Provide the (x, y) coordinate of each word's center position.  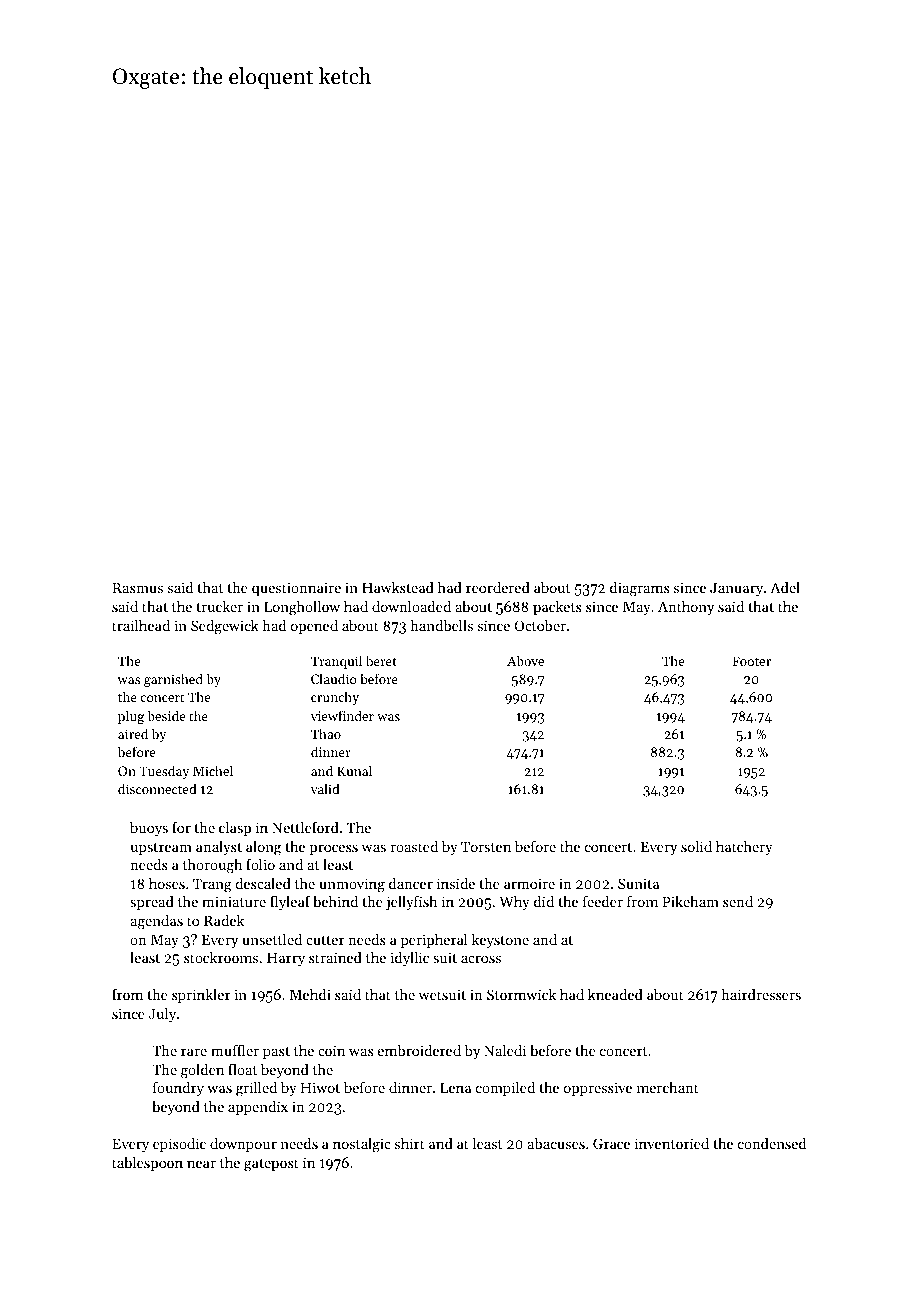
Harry (286, 959)
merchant (668, 1087)
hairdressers (761, 994)
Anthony (686, 608)
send (738, 901)
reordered (498, 587)
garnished (173, 680)
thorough (212, 866)
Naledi (505, 1050)
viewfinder (342, 715)
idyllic (409, 959)
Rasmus (137, 587)
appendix (258, 1108)
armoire (529, 884)
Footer (751, 661)
